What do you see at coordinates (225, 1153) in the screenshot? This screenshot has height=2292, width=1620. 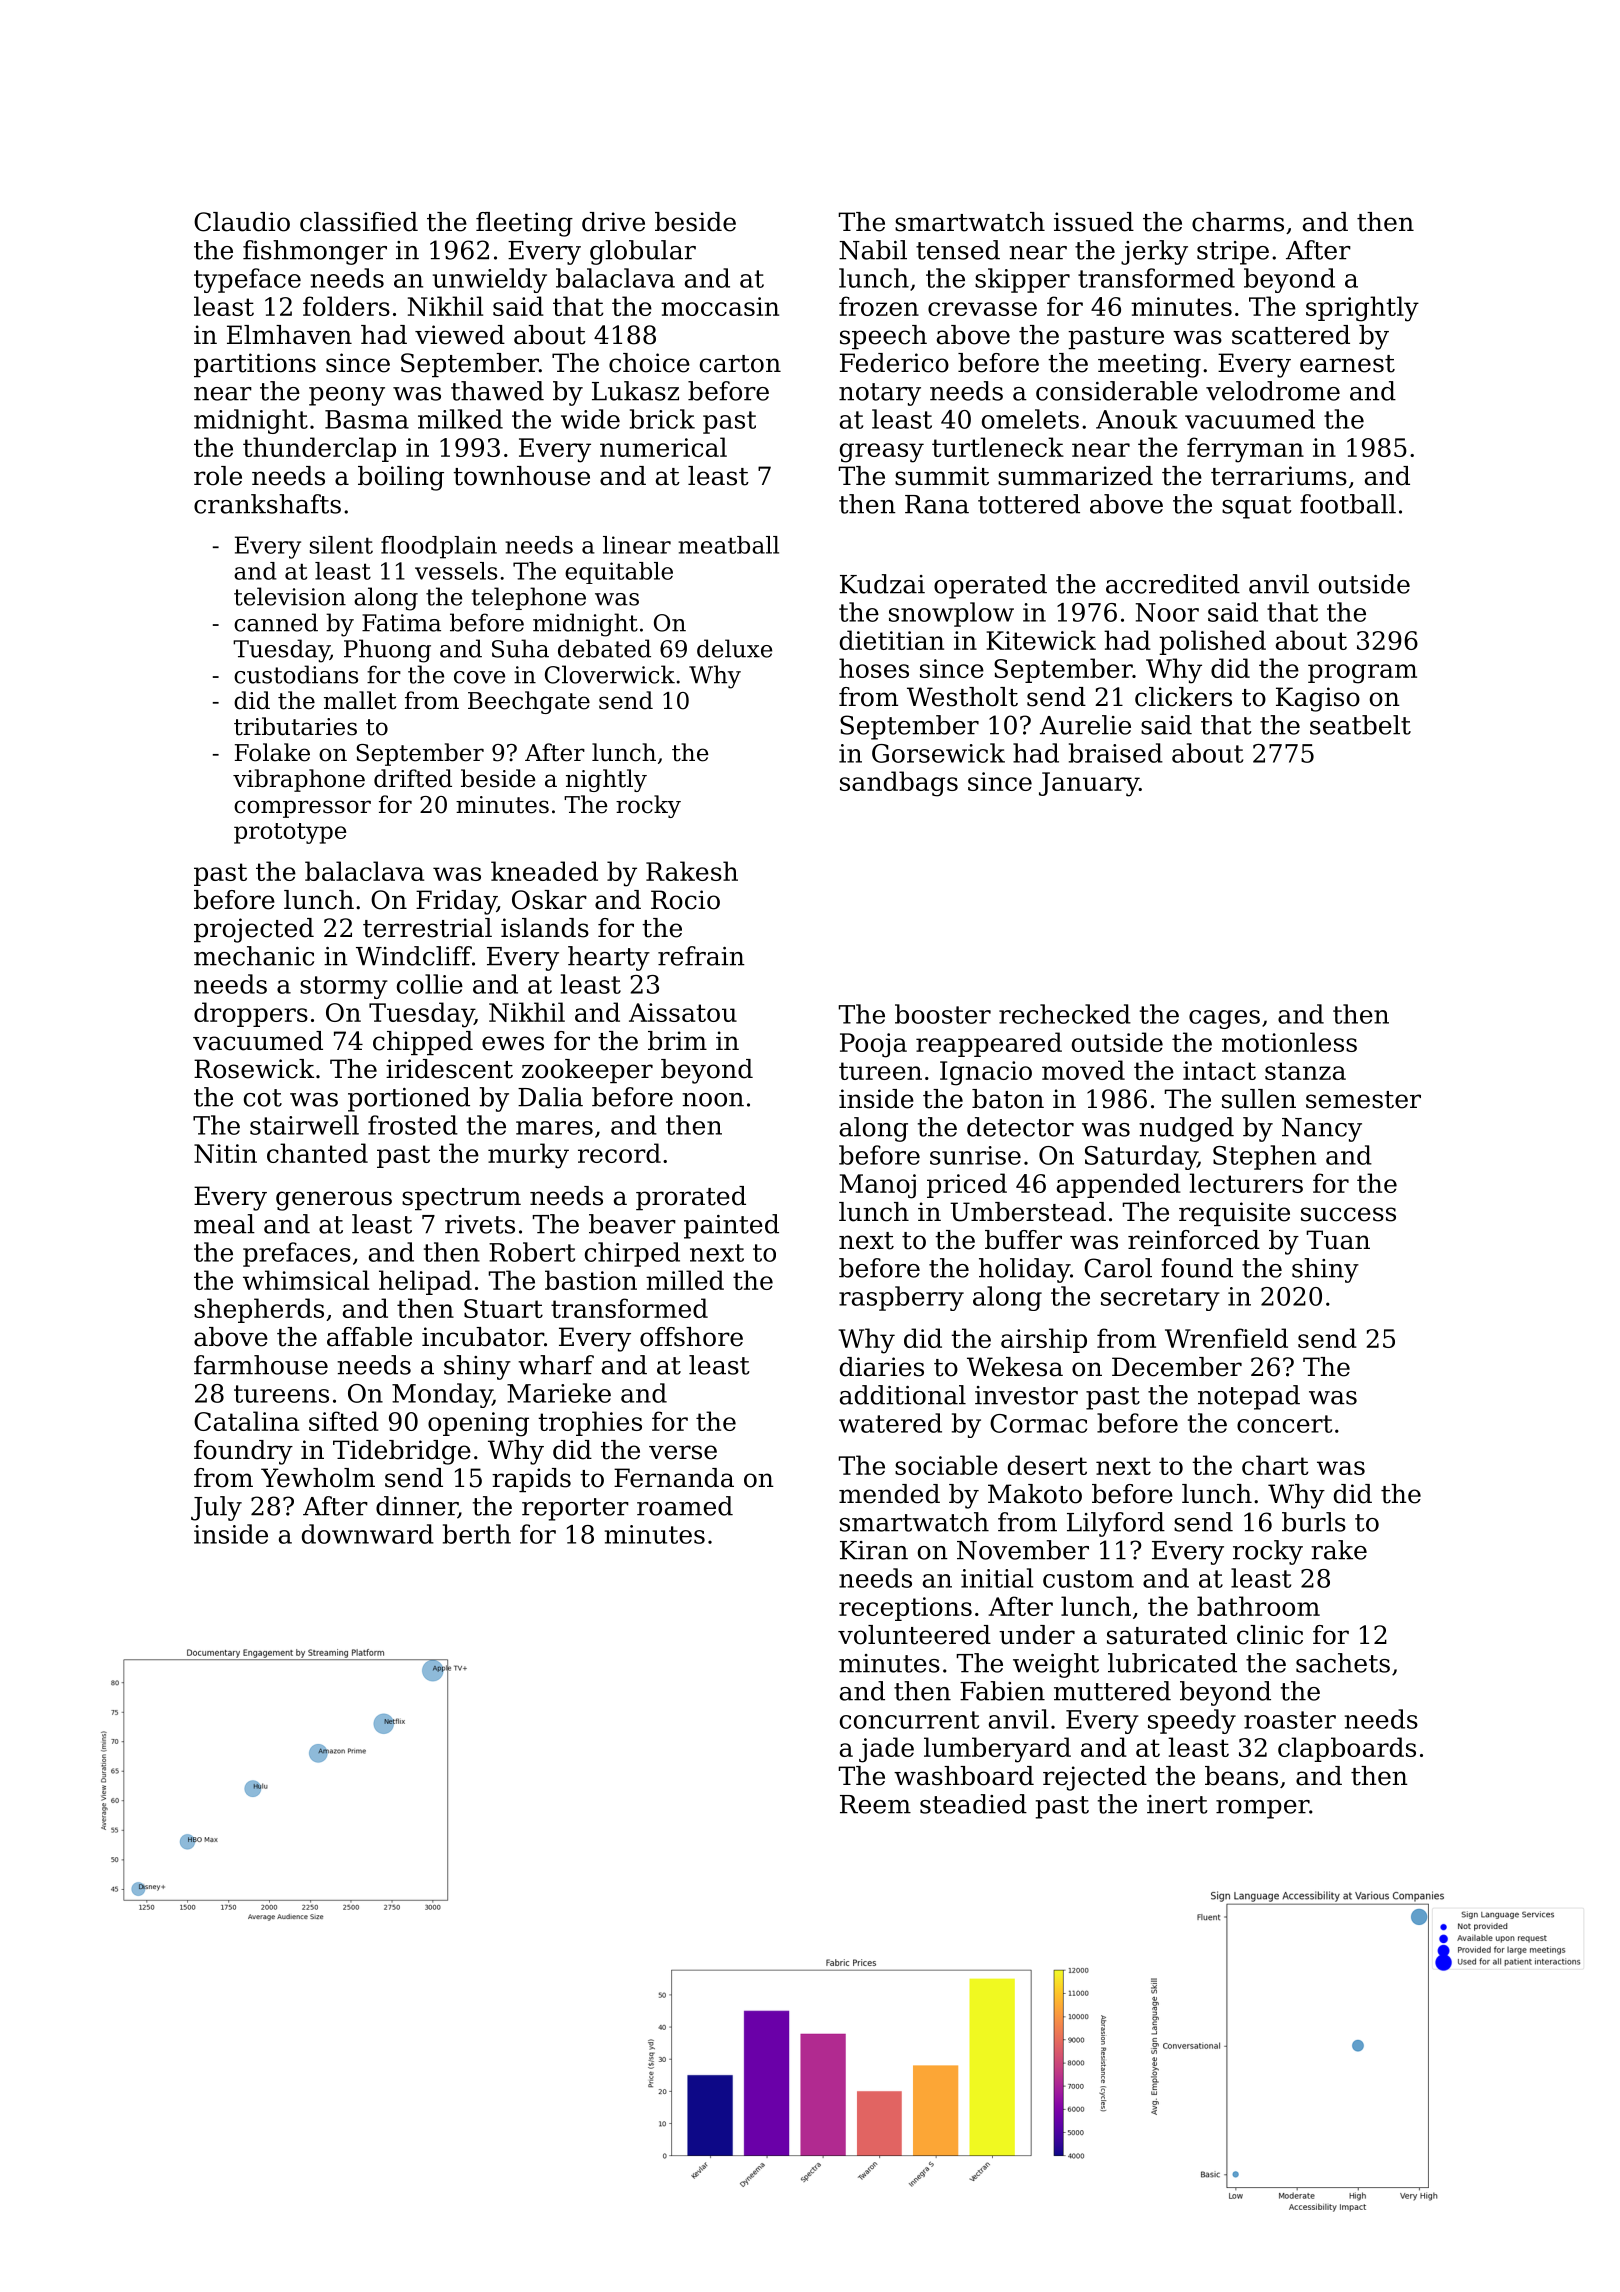 I see `Nitin` at bounding box center [225, 1153].
